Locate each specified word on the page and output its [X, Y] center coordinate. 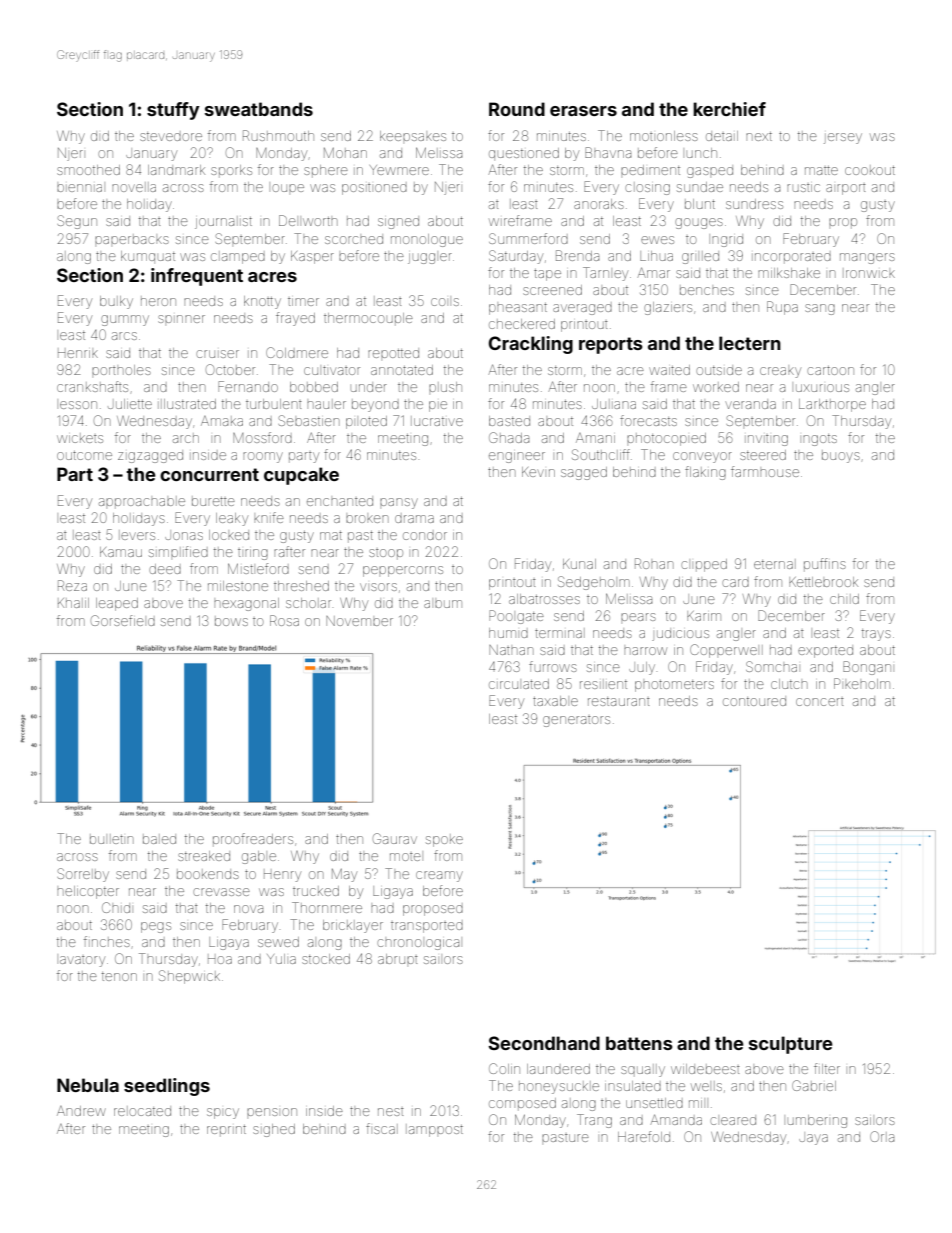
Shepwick [189, 977]
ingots [820, 440]
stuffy [173, 111]
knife [269, 517]
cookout [870, 170]
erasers [583, 111]
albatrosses [544, 599]
